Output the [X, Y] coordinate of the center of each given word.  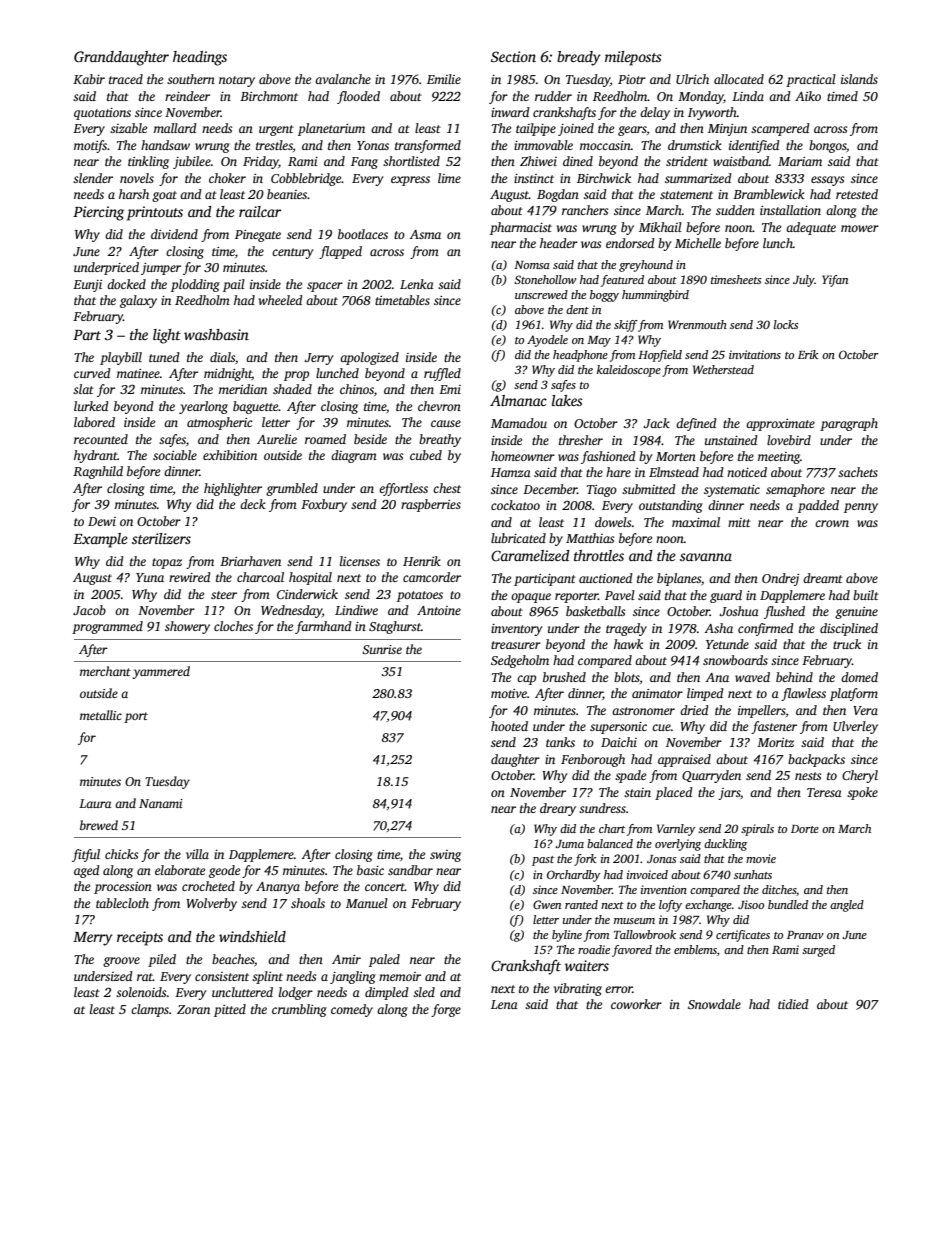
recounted [101, 439]
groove [121, 962]
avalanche [343, 79]
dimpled [387, 993]
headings [200, 58]
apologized [369, 358]
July [804, 281]
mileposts [633, 58]
